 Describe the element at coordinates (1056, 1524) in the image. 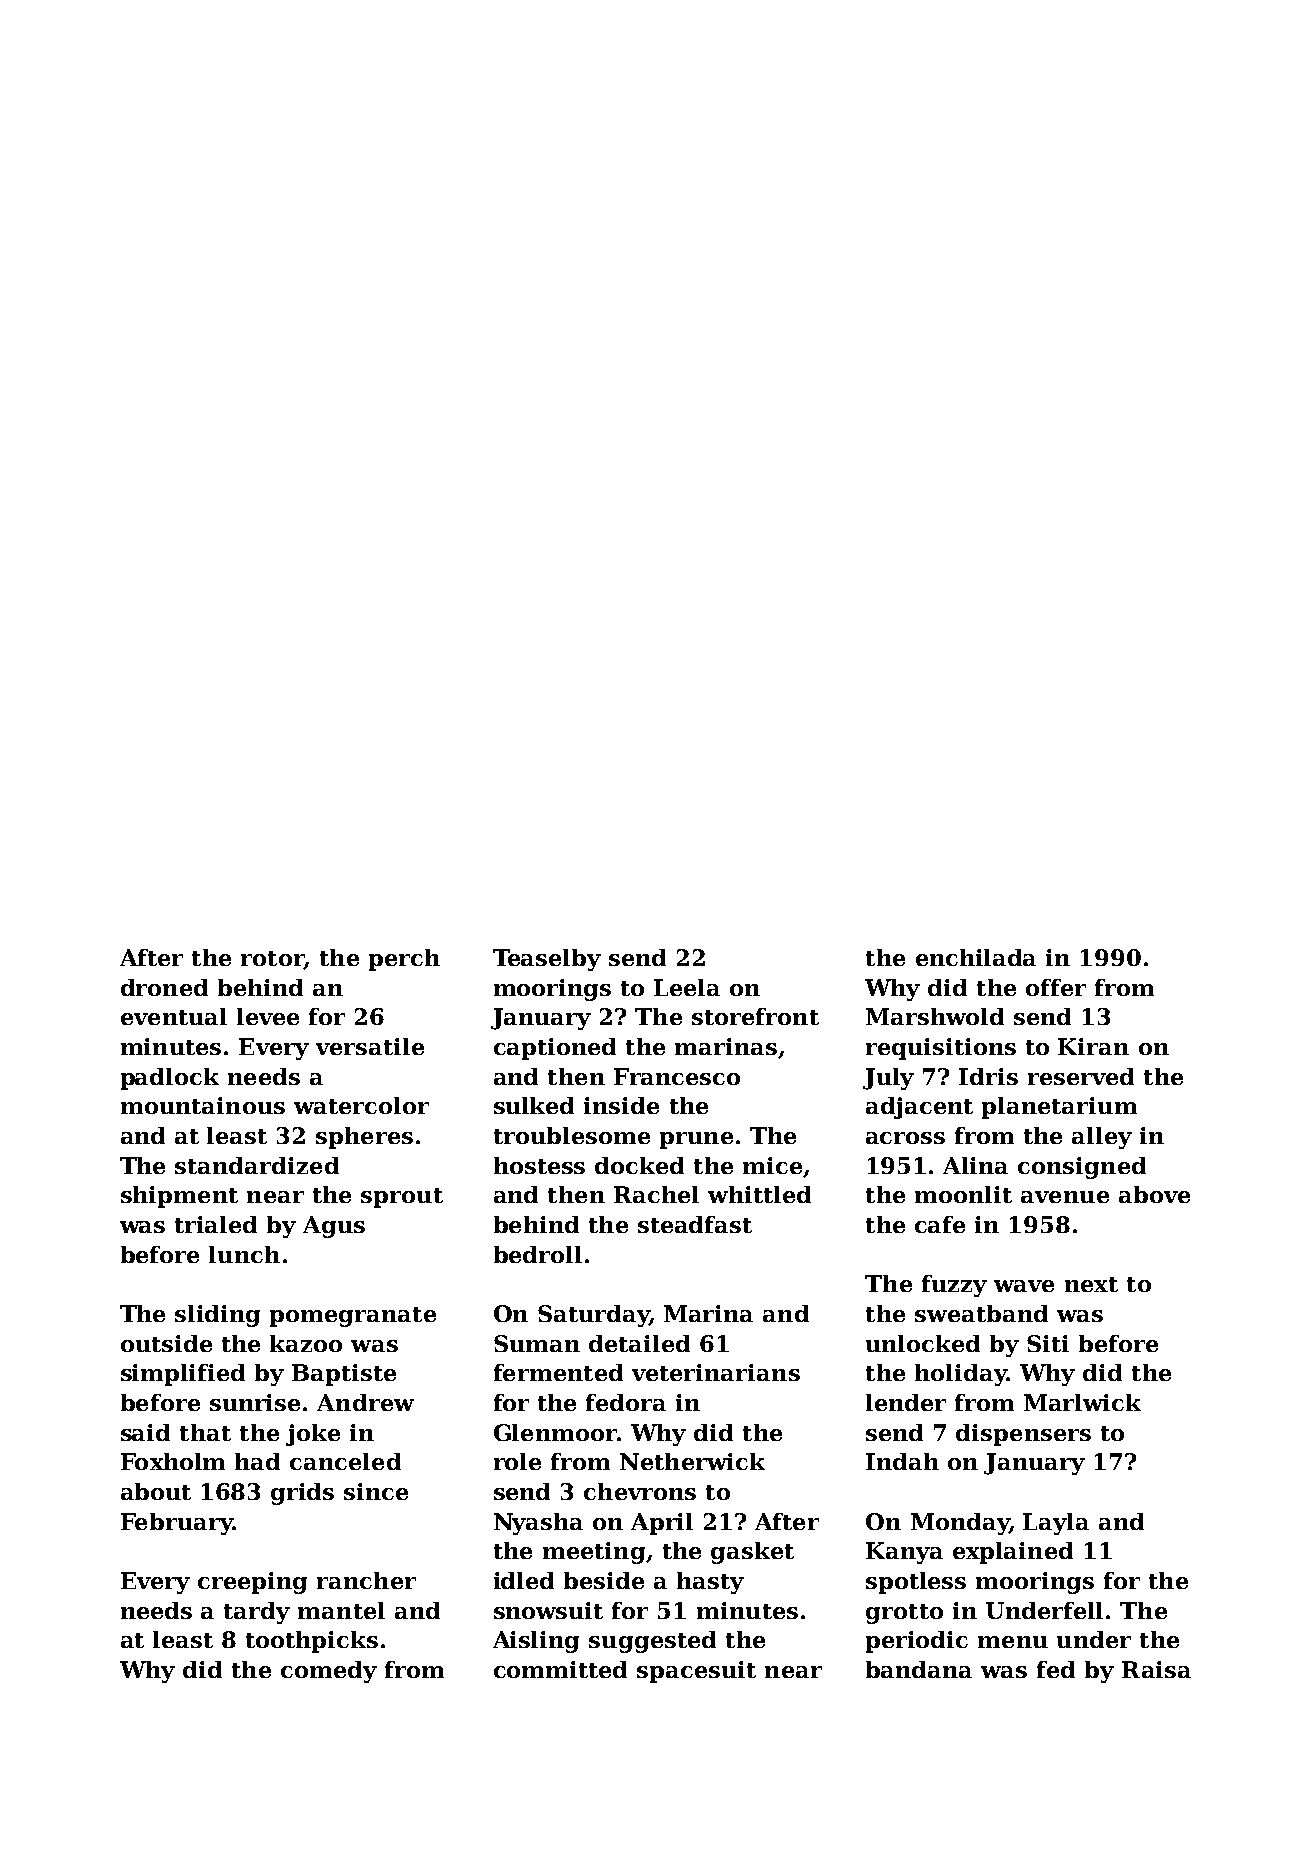

I see `Layla` at that location.
